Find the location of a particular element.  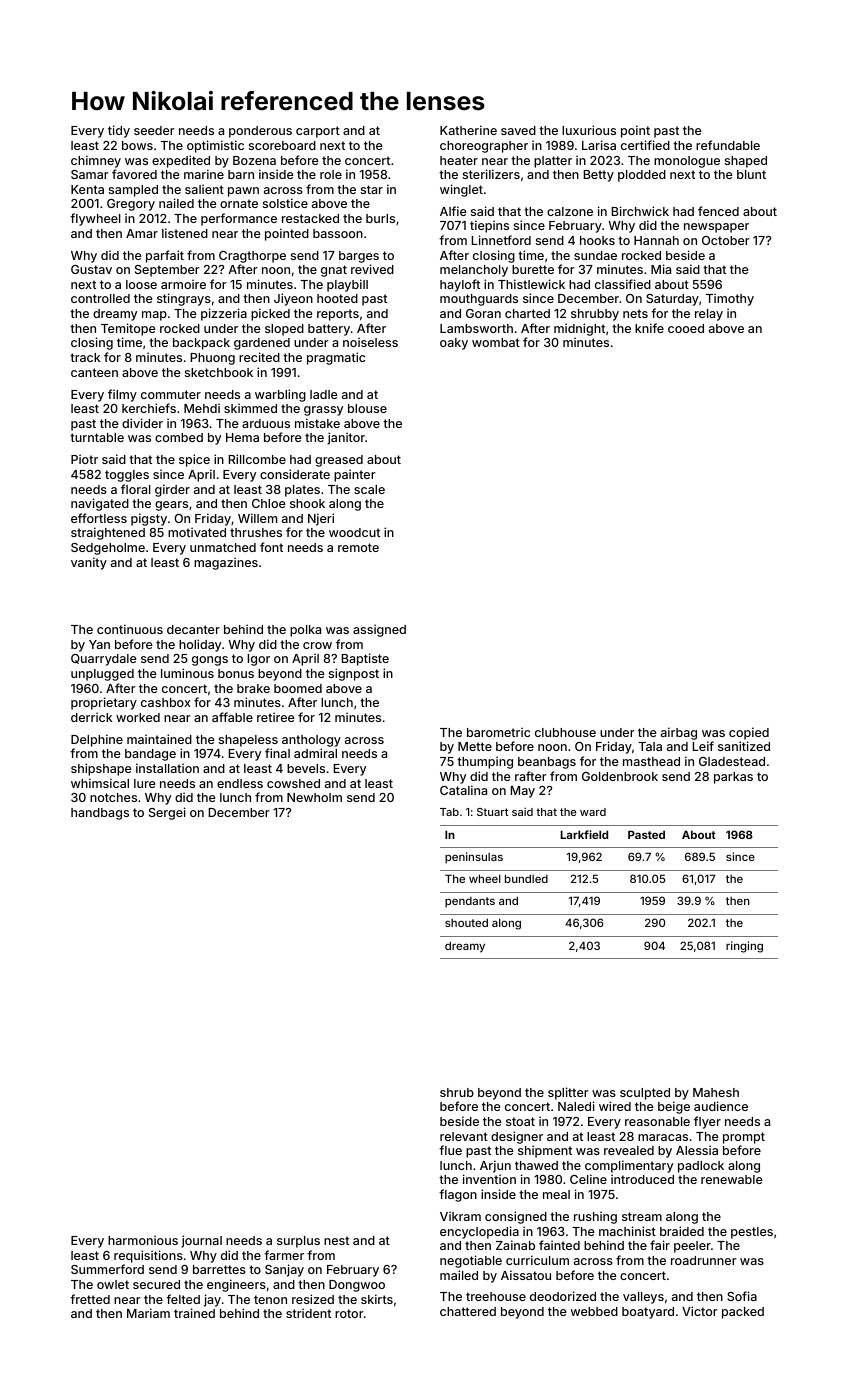

Larkfield is located at coordinates (584, 834).
